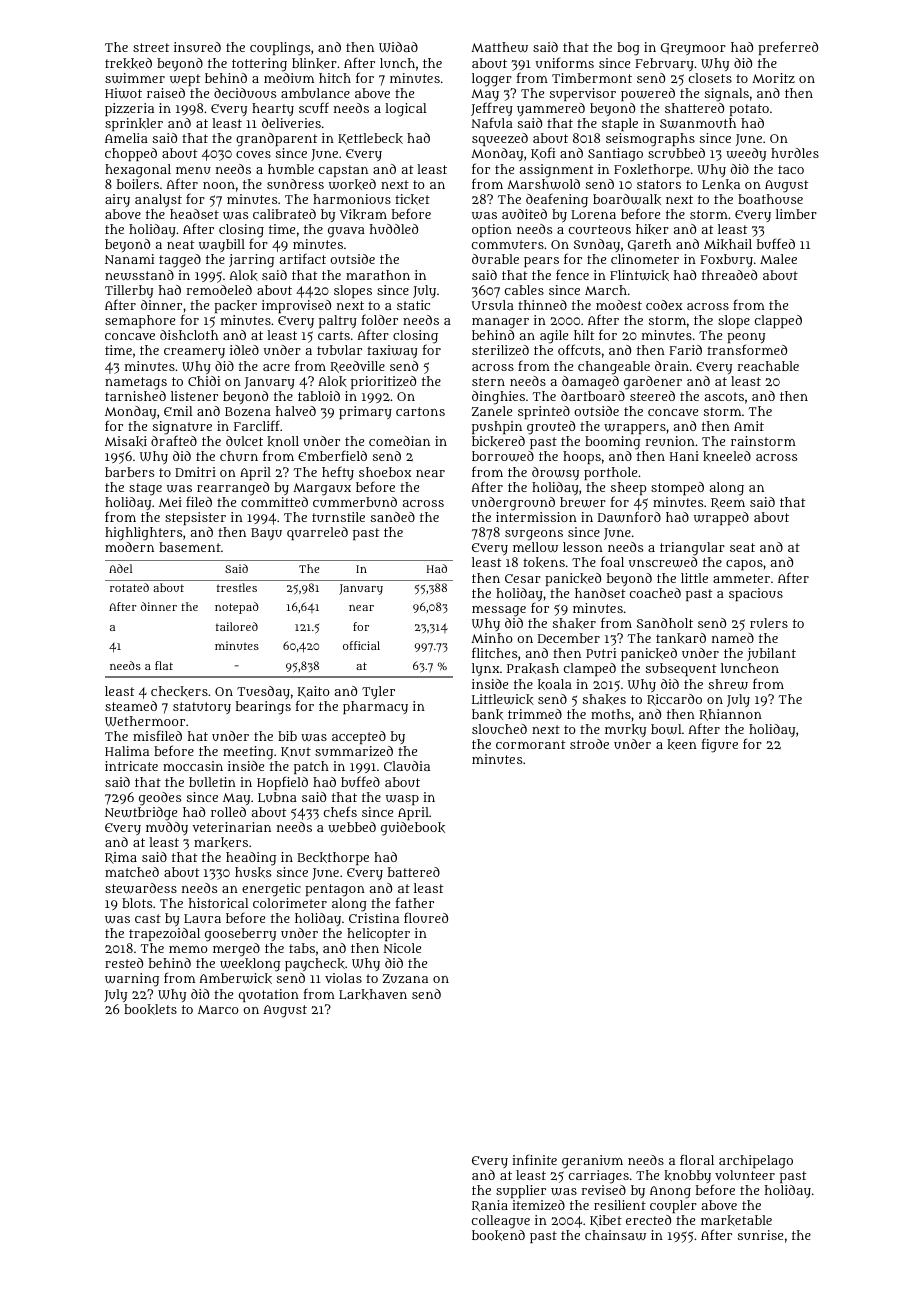 The height and width of the document is (1308, 924). What do you see at coordinates (498, 1235) in the document?
I see `bookend` at bounding box center [498, 1235].
